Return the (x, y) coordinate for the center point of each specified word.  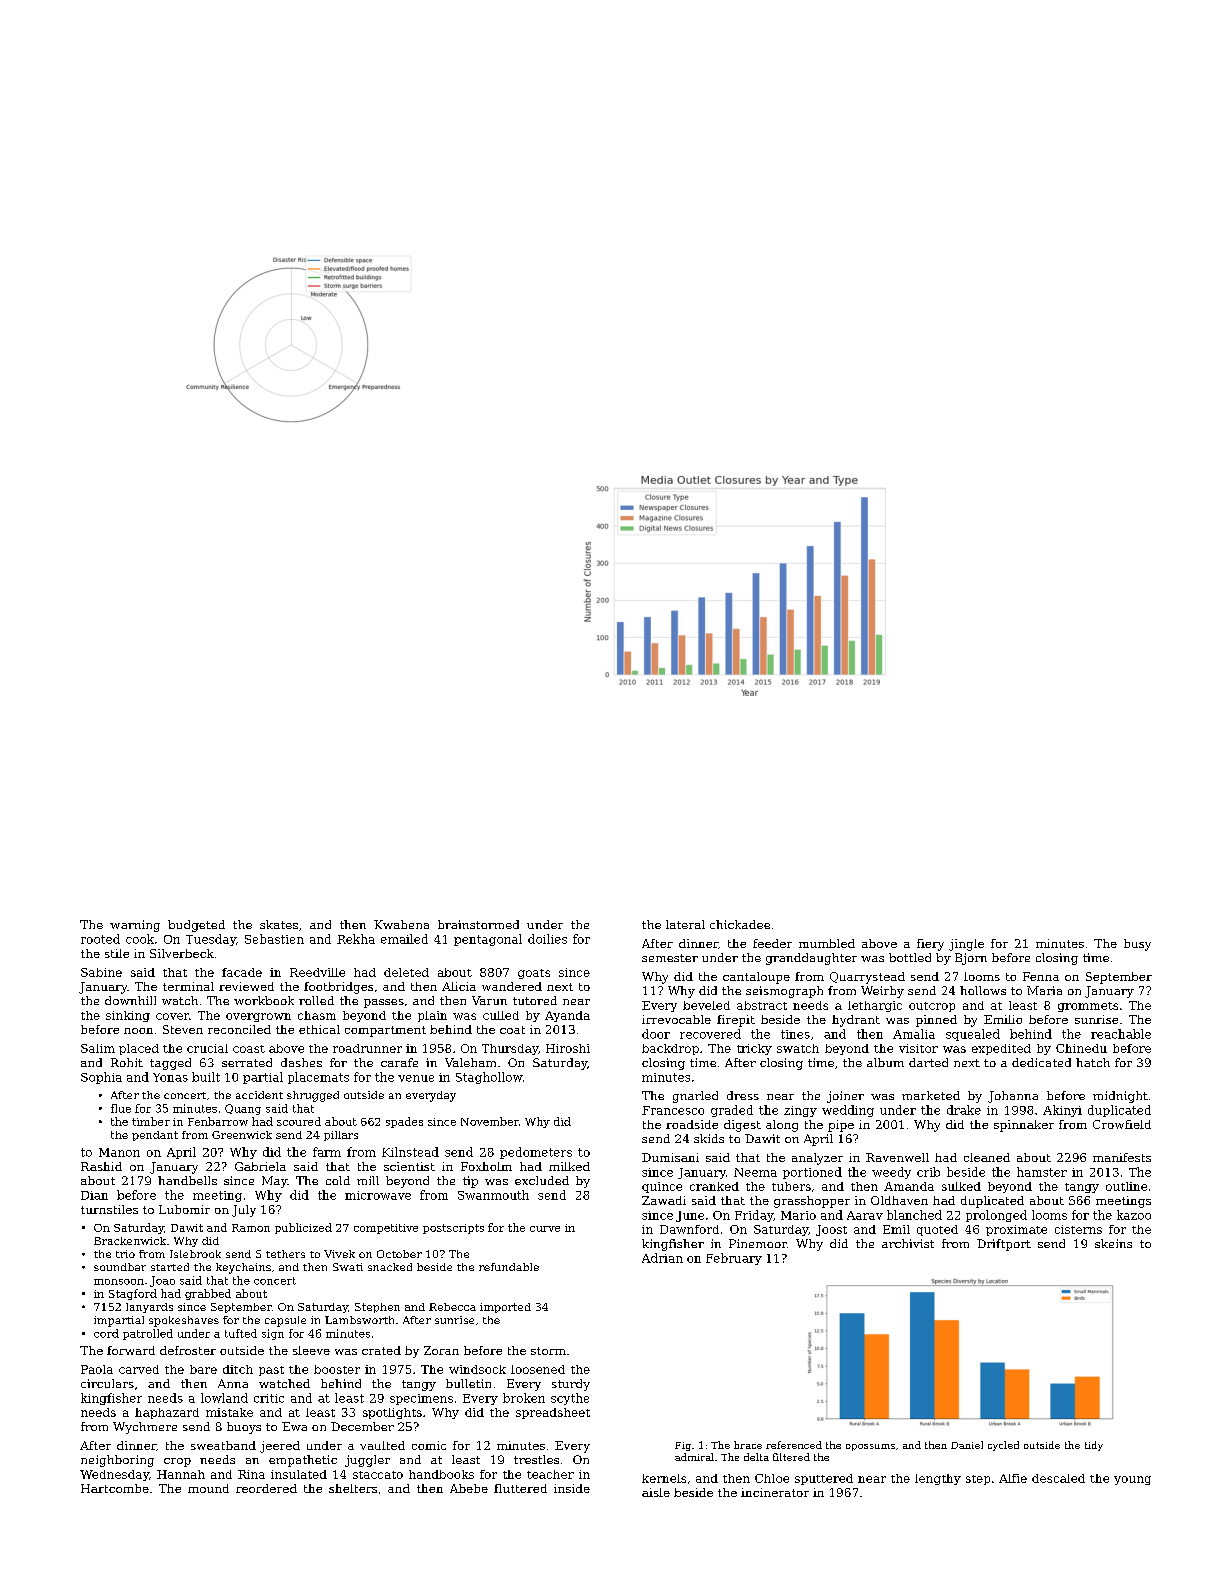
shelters (353, 1488)
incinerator (775, 1492)
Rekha (356, 939)
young (1132, 1480)
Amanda (909, 1186)
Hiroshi (568, 1048)
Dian (94, 1195)
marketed (931, 1095)
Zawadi (664, 1200)
